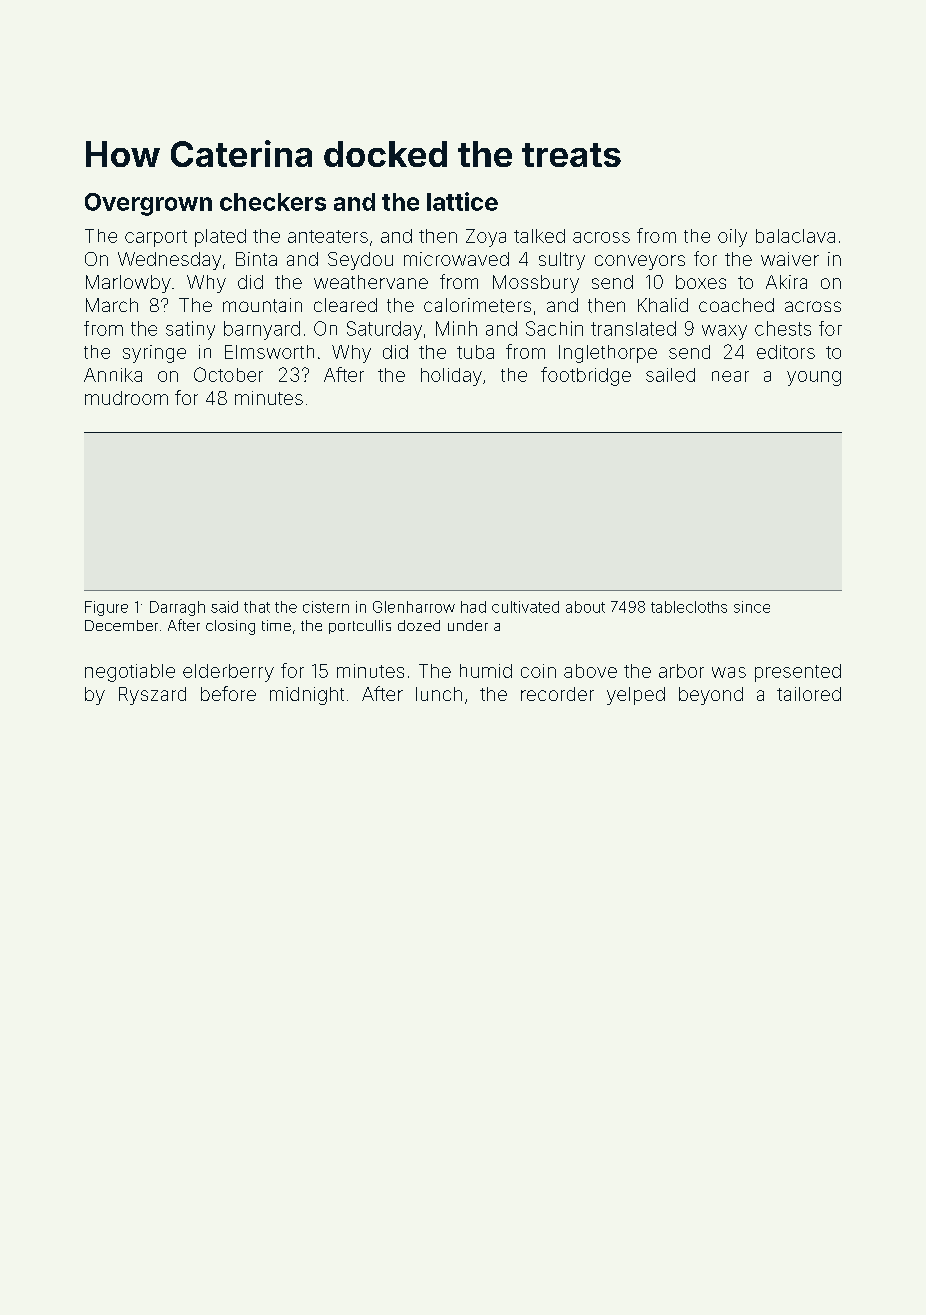  I want to click on Glenharrow, so click(414, 607).
